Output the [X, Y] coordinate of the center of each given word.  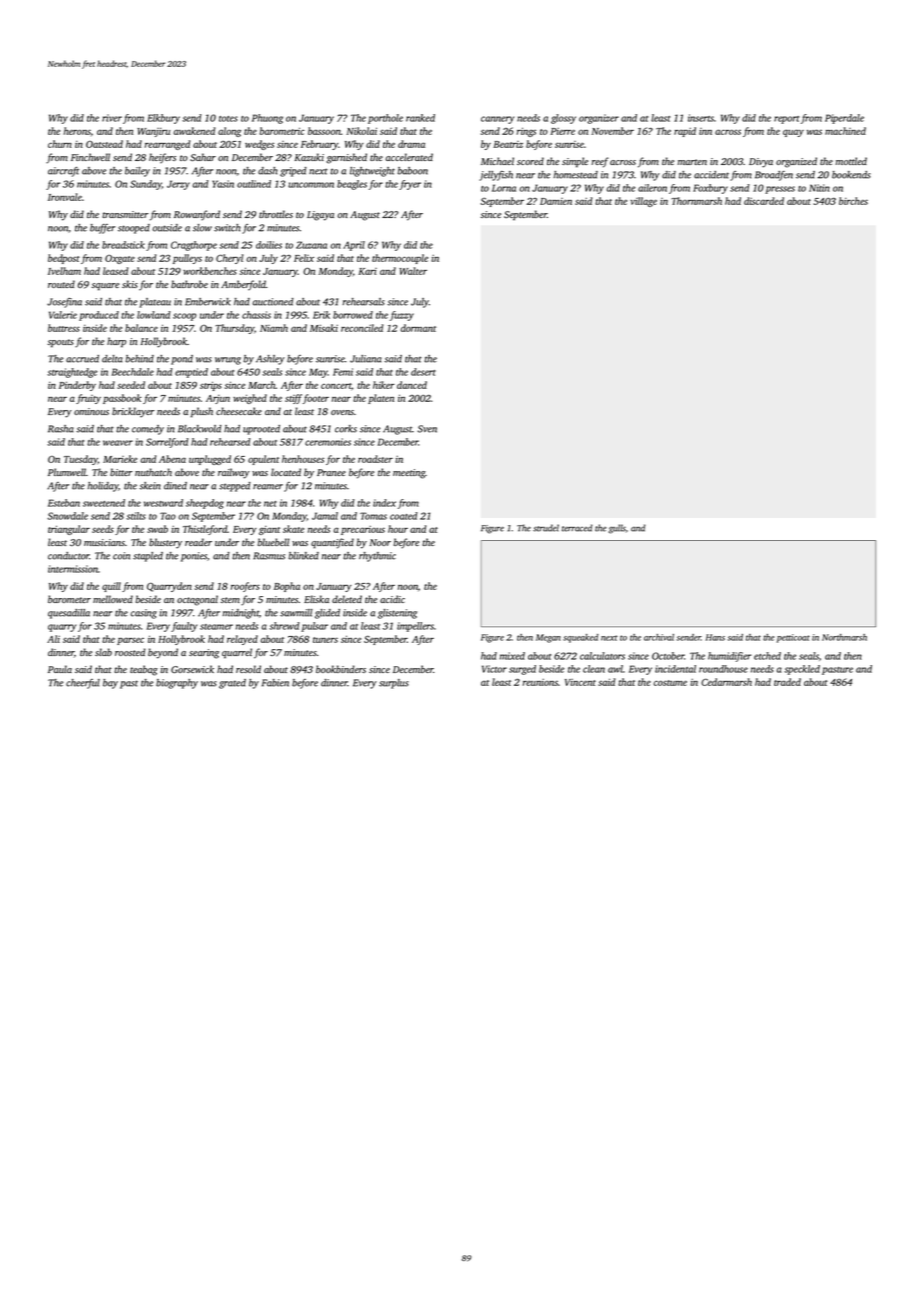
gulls [617, 529]
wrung [228, 361]
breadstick [123, 245]
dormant [418, 328]
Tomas [373, 516]
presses [780, 190]
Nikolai [361, 131]
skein [150, 486]
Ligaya [320, 216]
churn [60, 144]
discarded [764, 201]
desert [423, 372]
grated [232, 684]
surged [522, 670]
